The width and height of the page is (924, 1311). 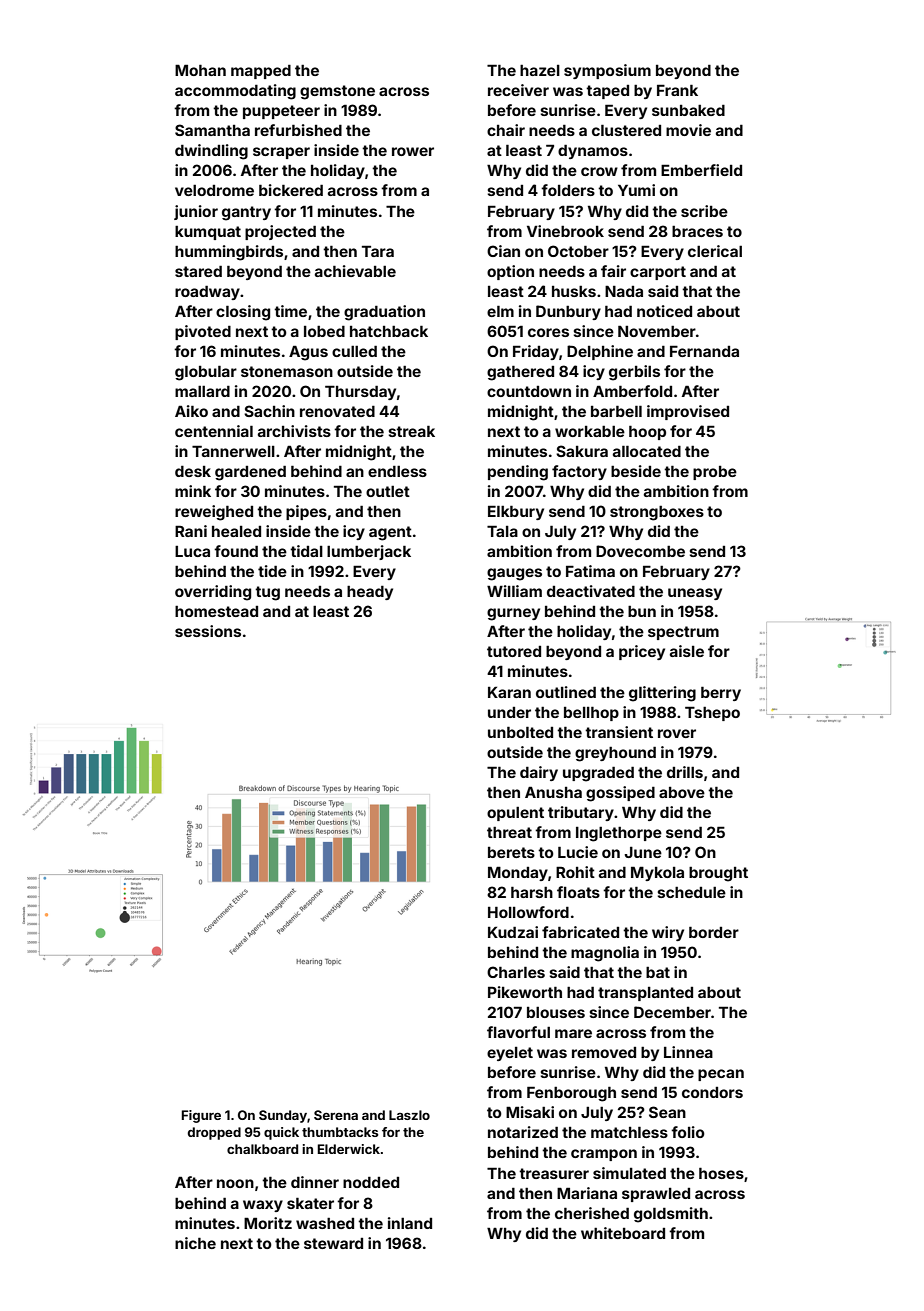 I want to click on rower, so click(x=413, y=151).
